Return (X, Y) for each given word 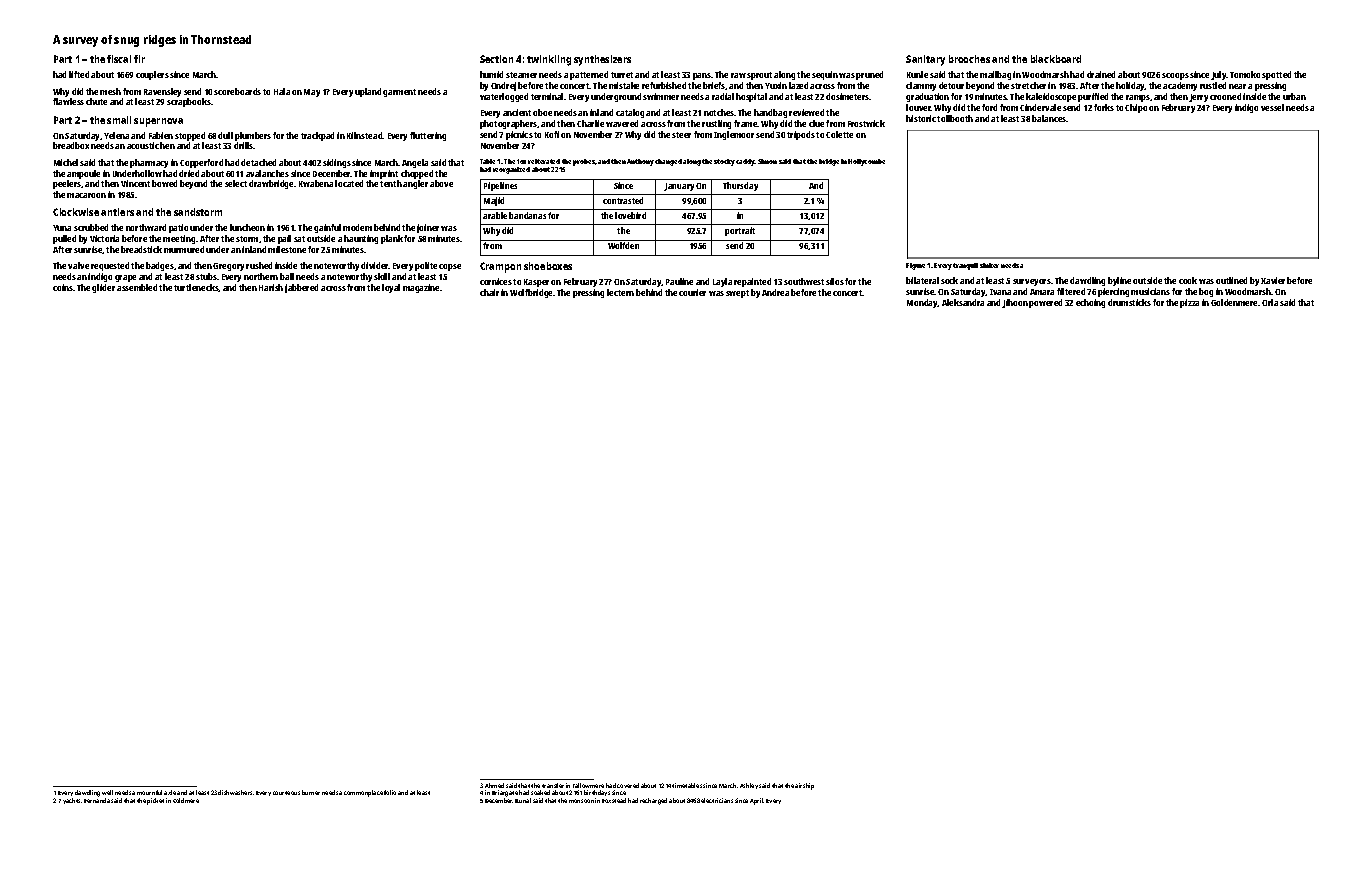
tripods (801, 135)
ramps (1138, 98)
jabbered (301, 288)
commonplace (363, 793)
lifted (79, 74)
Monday (922, 303)
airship (804, 786)
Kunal (523, 800)
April (757, 801)
